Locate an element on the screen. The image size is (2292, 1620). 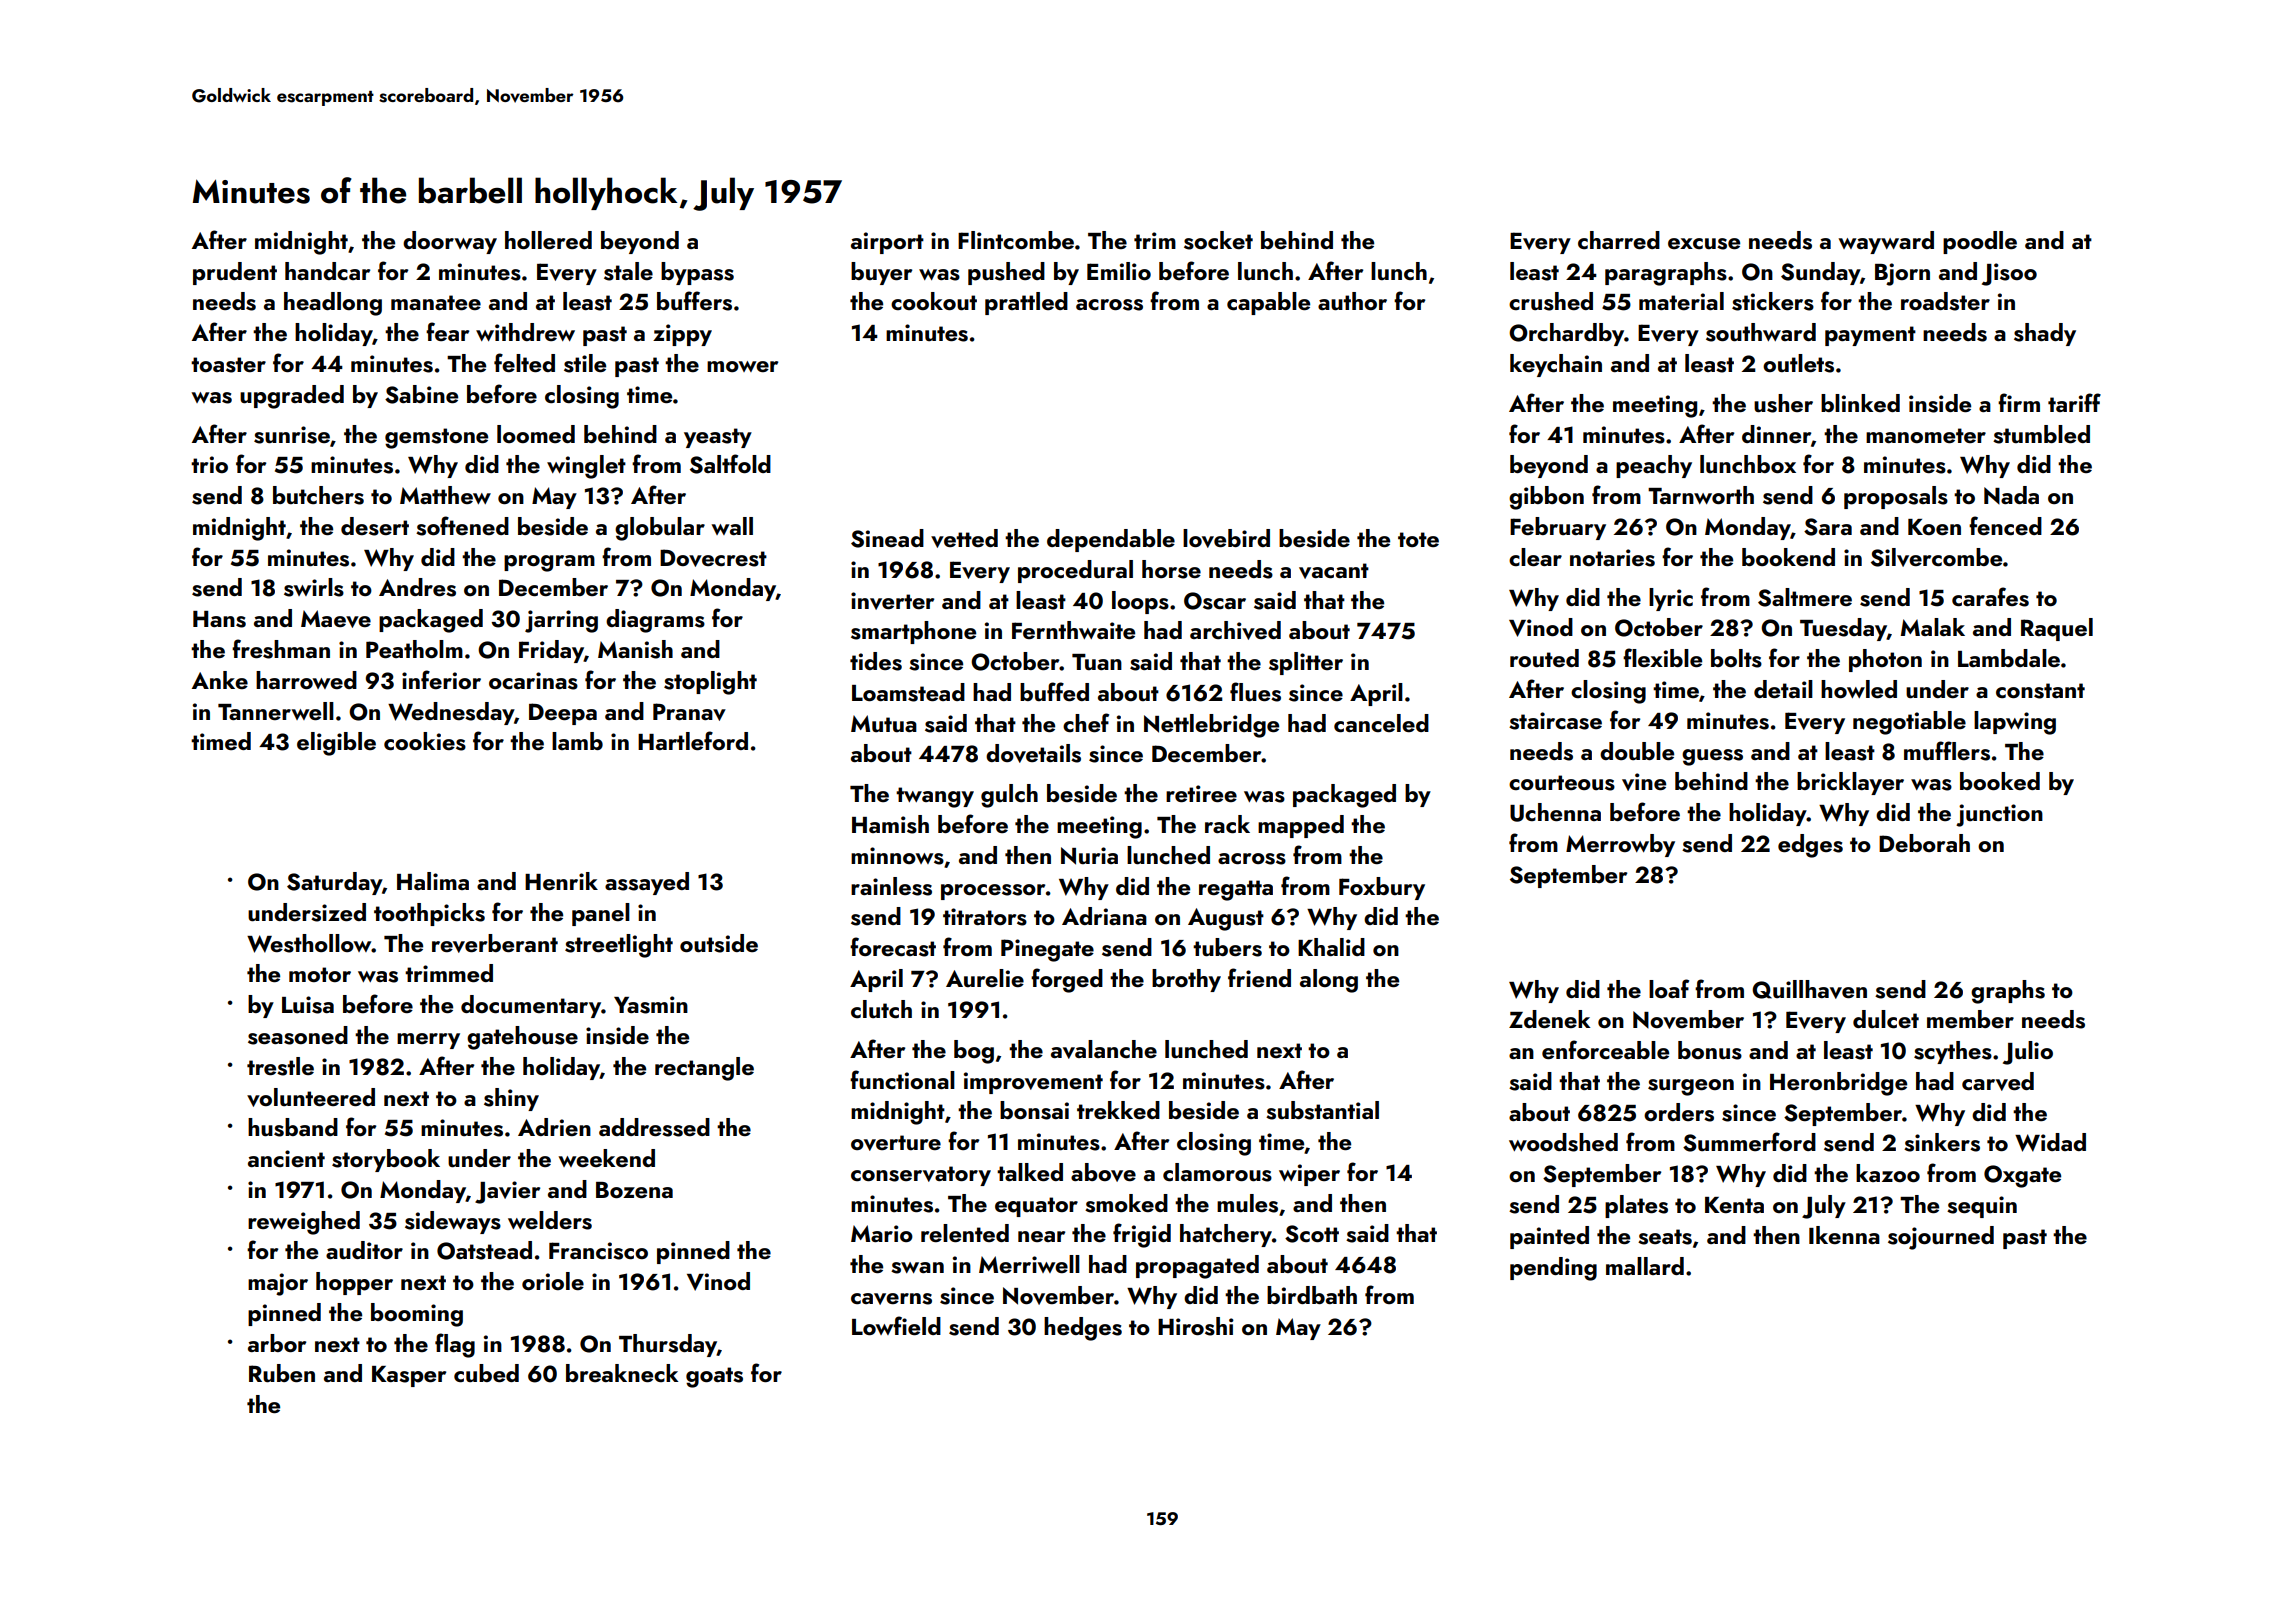
mower is located at coordinates (742, 366).
